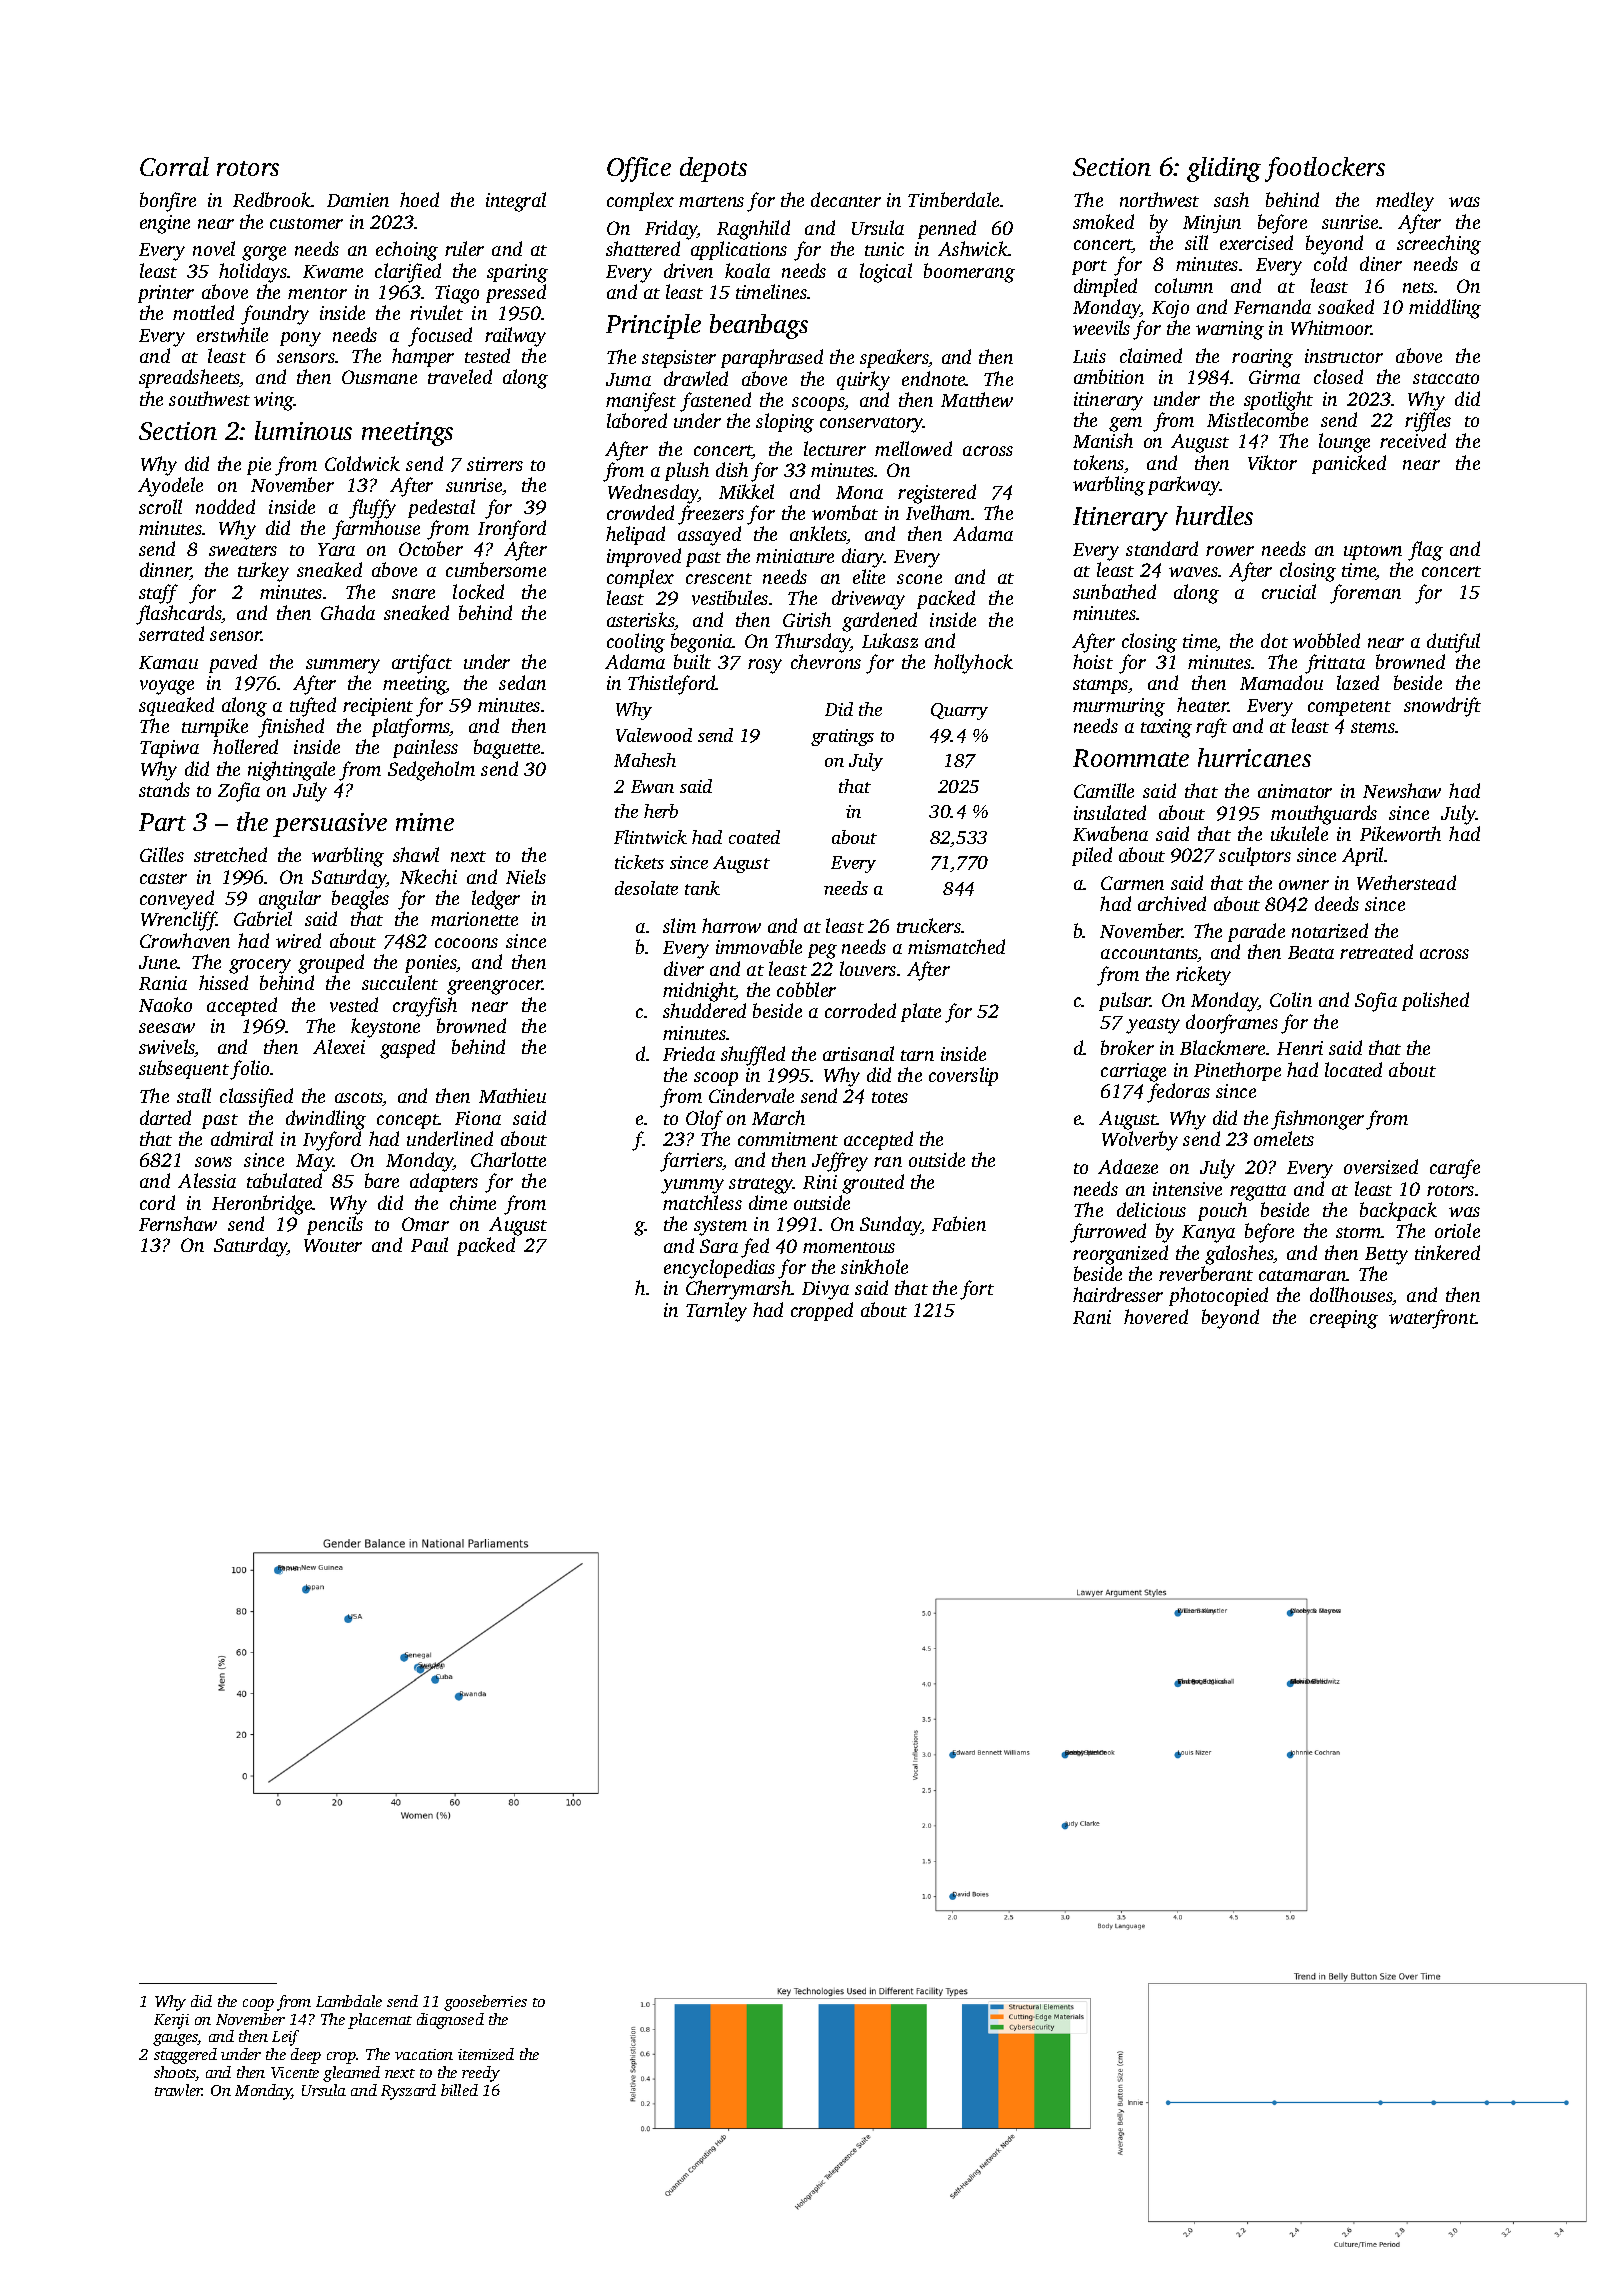 The width and height of the screenshot is (1620, 2292). Describe the element at coordinates (400, 982) in the screenshot. I see `succulent` at that location.
